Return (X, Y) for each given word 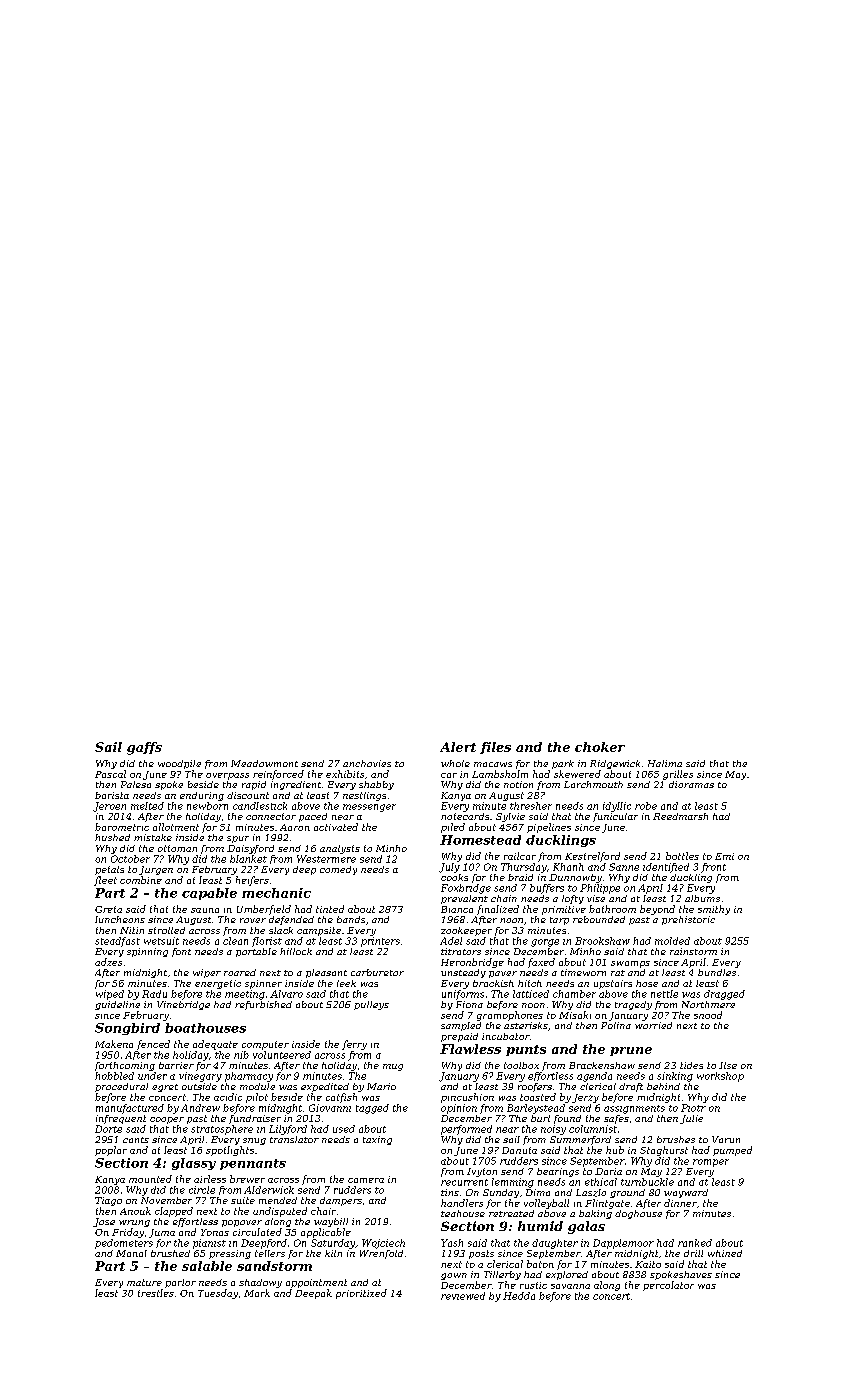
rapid (254, 785)
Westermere (326, 859)
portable (256, 952)
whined (725, 1253)
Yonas (215, 1232)
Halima (665, 763)
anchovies (367, 763)
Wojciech (383, 1244)
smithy (714, 910)
